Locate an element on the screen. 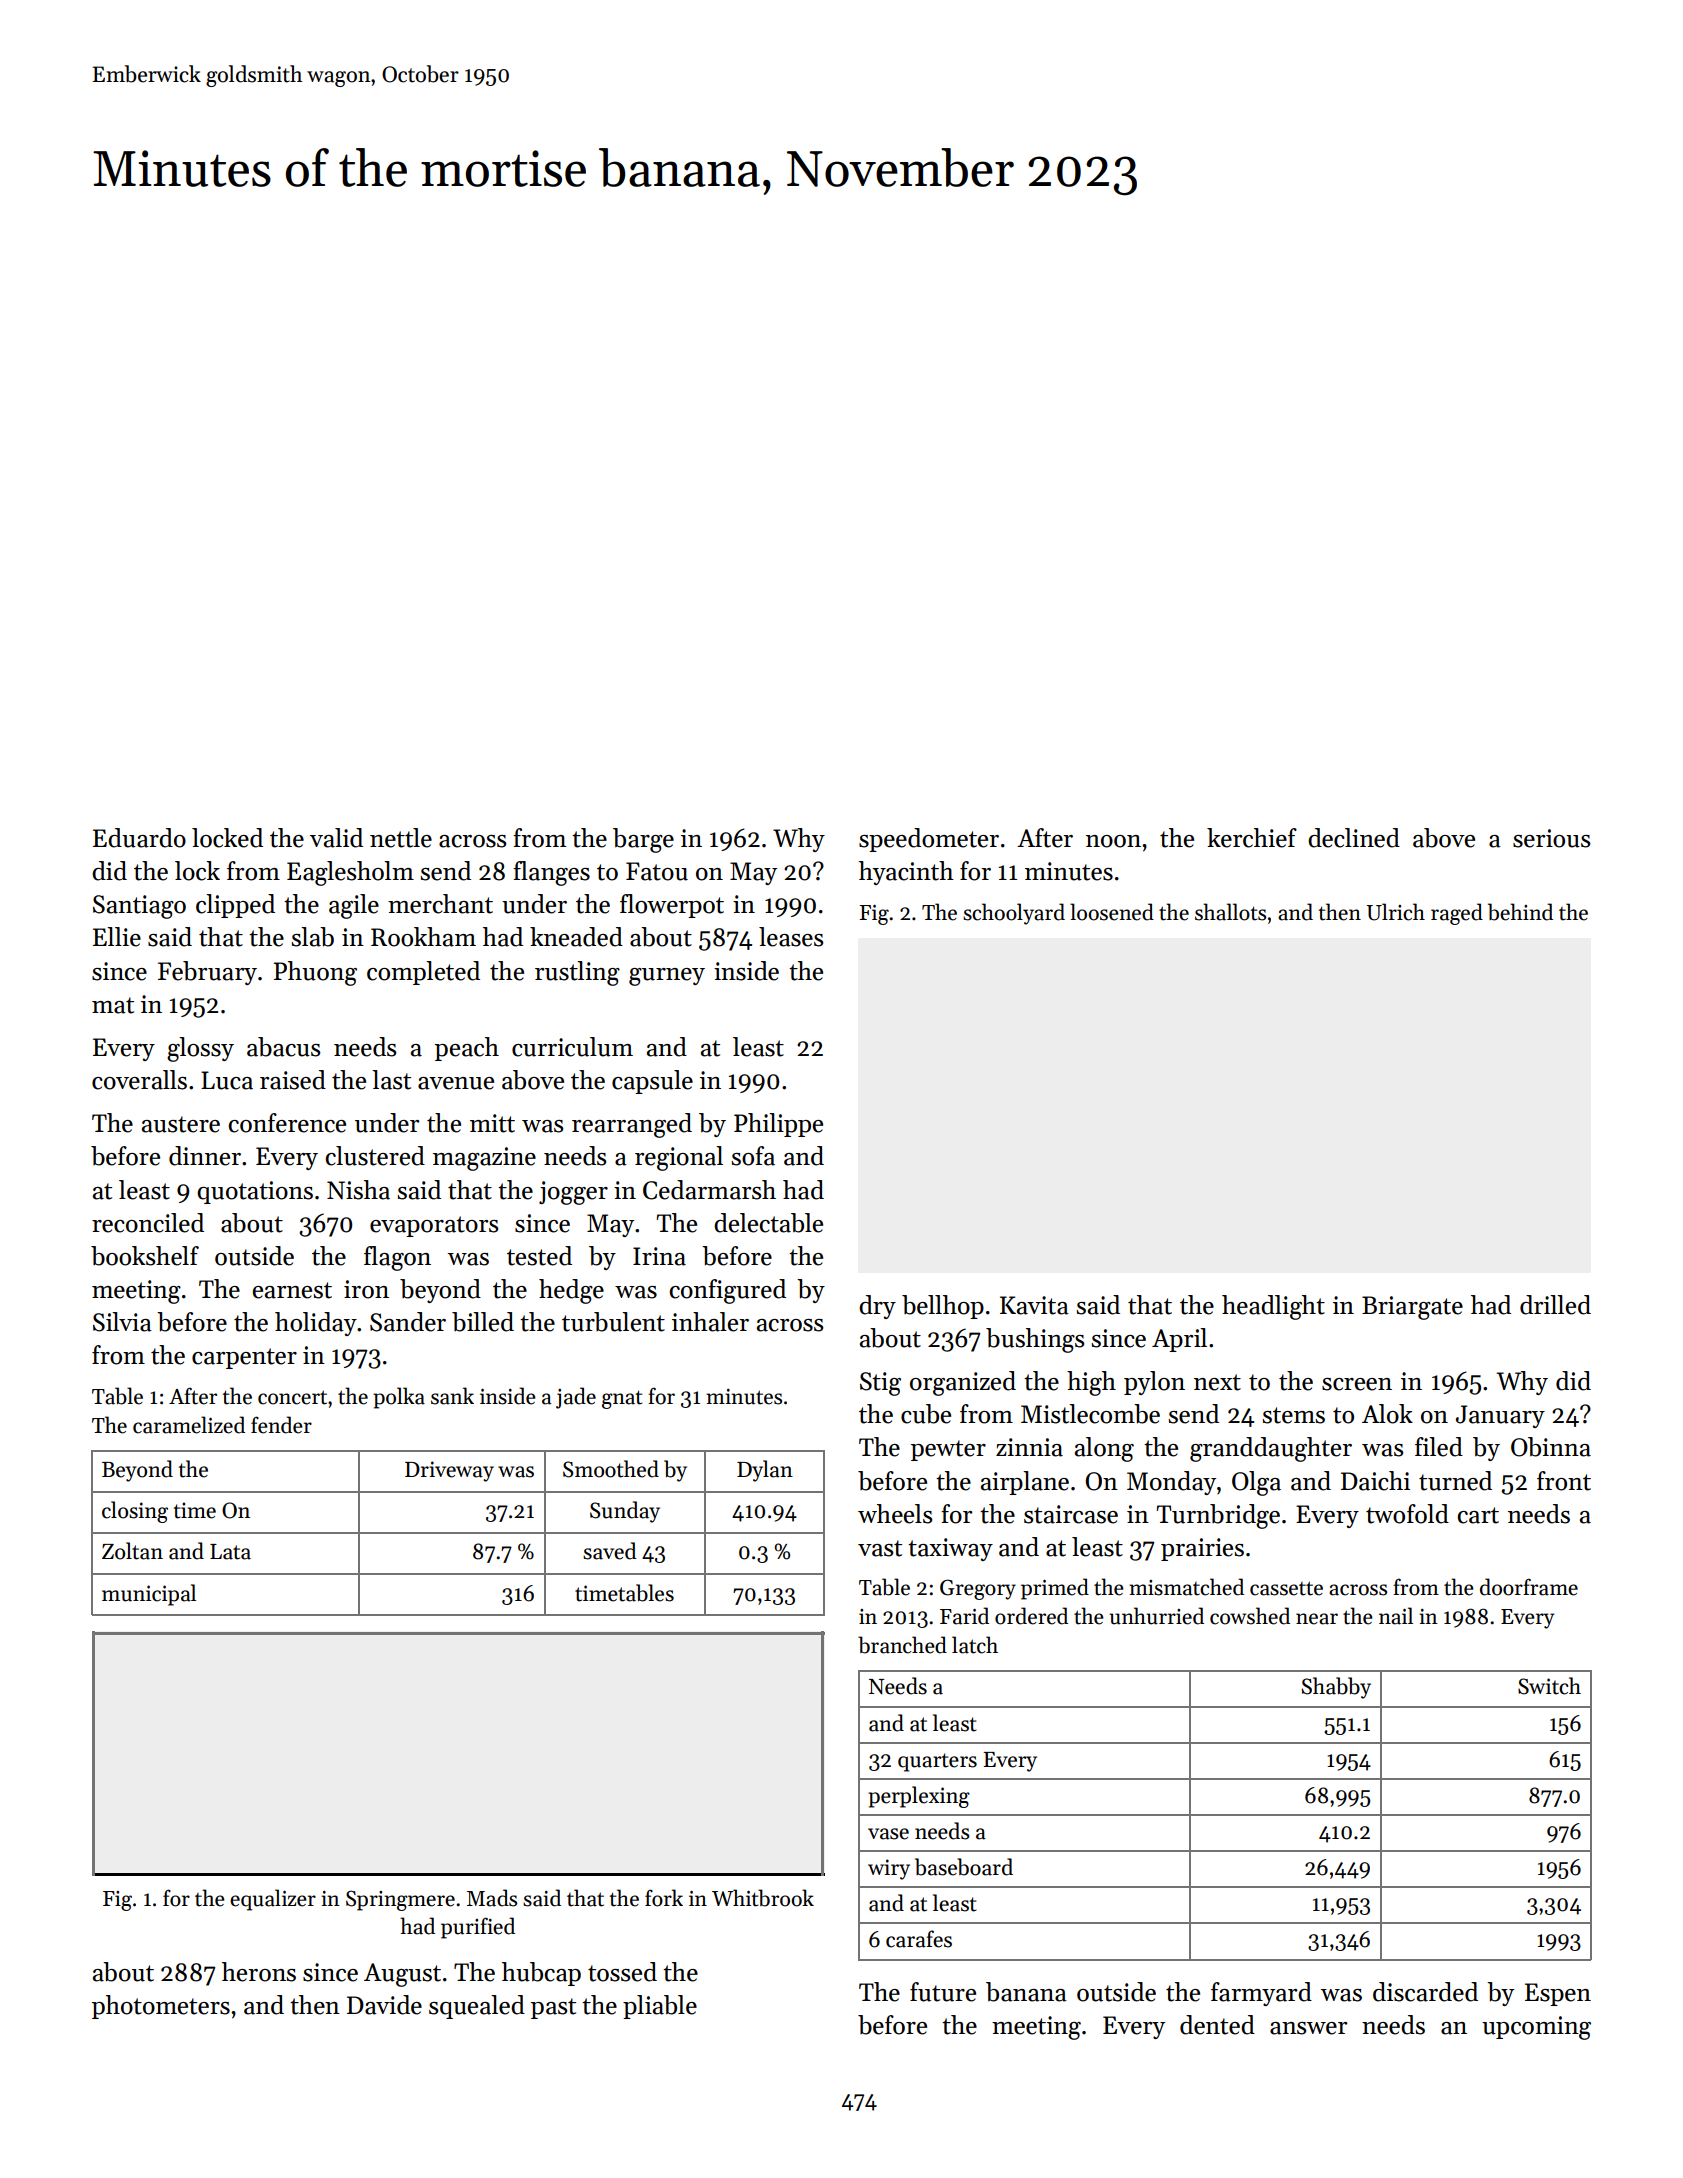 Image resolution: width=1683 pixels, height=2178 pixels. earnest is located at coordinates (292, 1290).
